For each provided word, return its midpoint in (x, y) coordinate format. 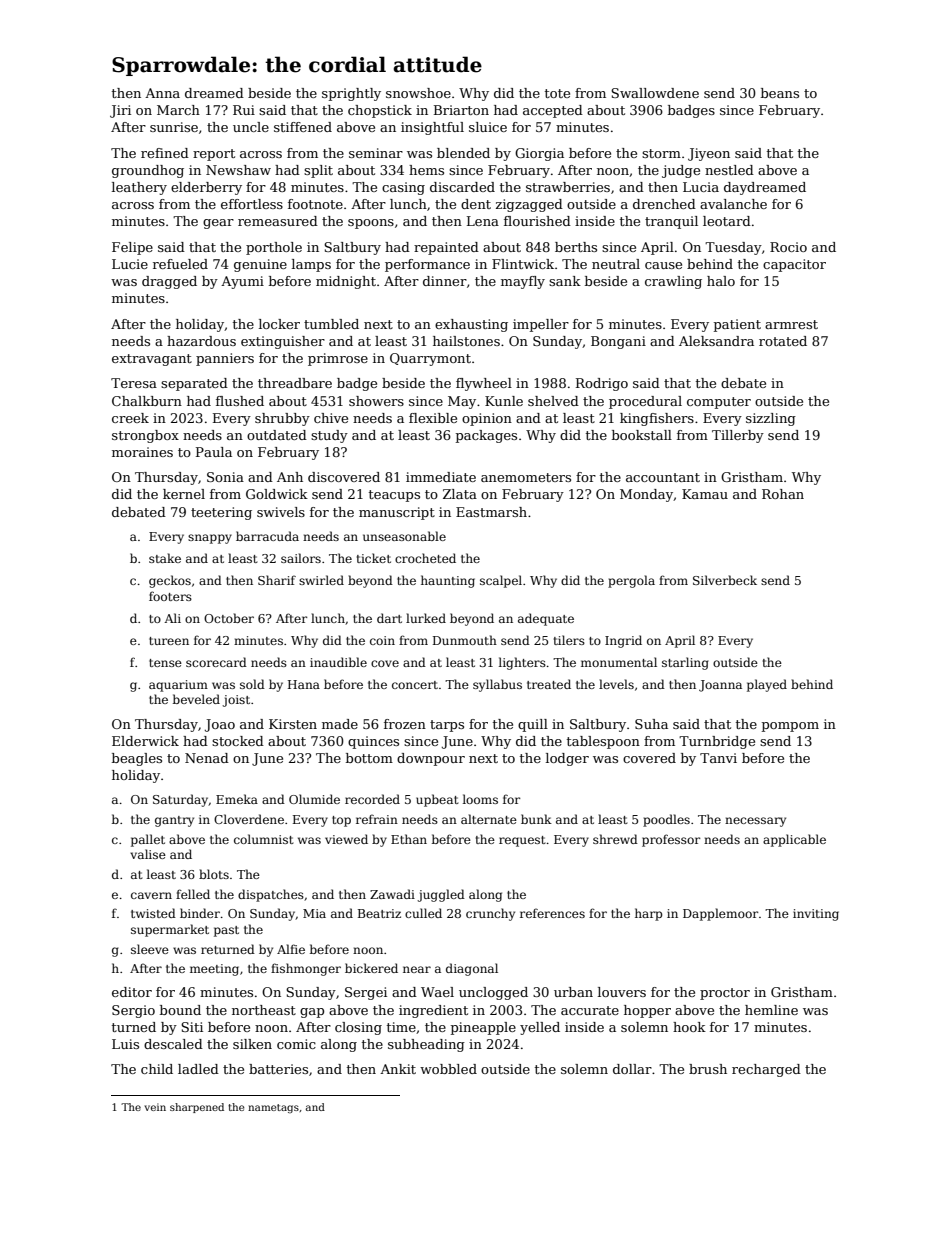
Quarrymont (430, 359)
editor (132, 992)
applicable (794, 840)
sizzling (771, 419)
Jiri (120, 111)
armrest (791, 324)
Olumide (314, 799)
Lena (483, 221)
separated (194, 384)
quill (533, 725)
